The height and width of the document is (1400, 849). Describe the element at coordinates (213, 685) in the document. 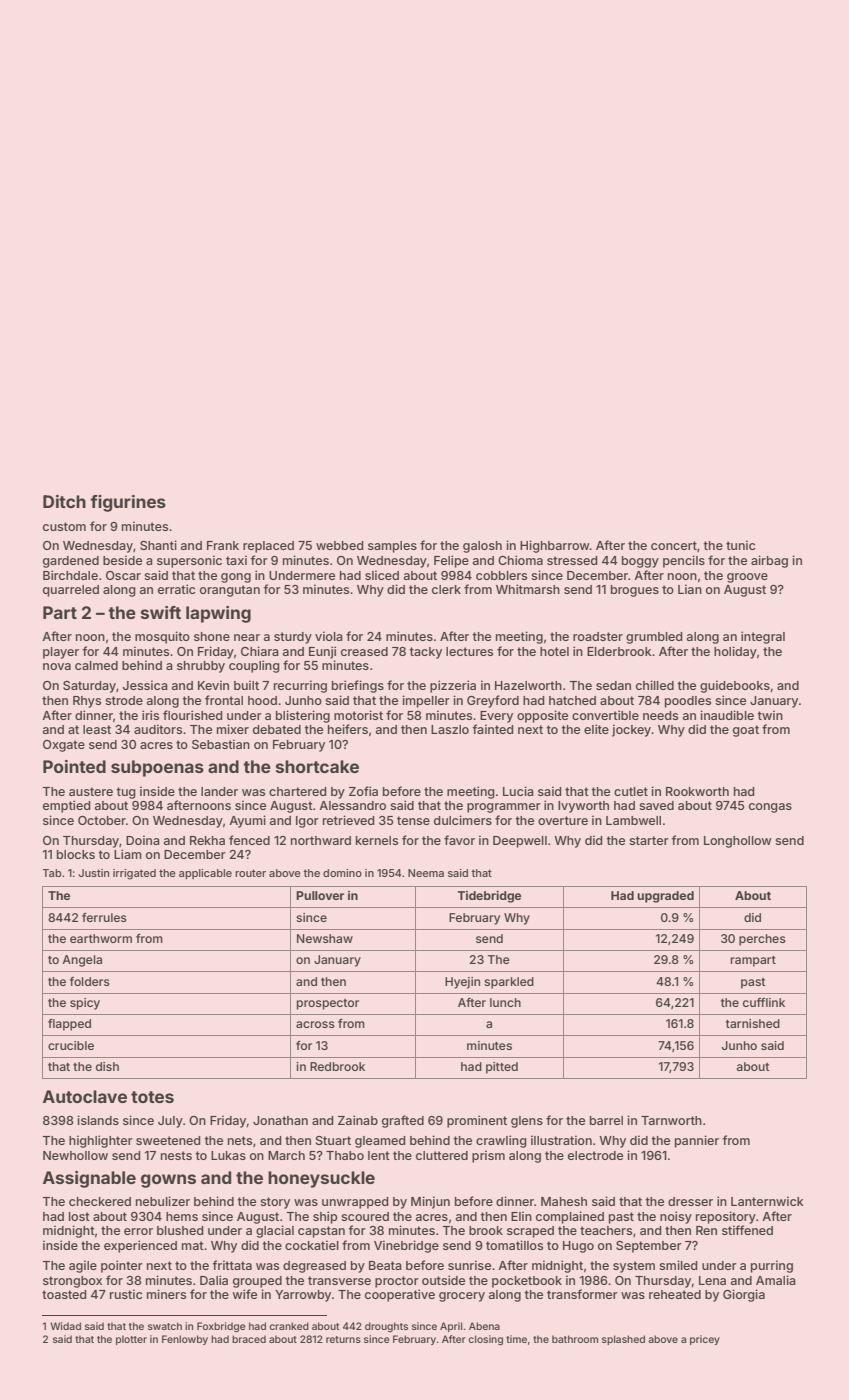

I see `Kevin` at that location.
